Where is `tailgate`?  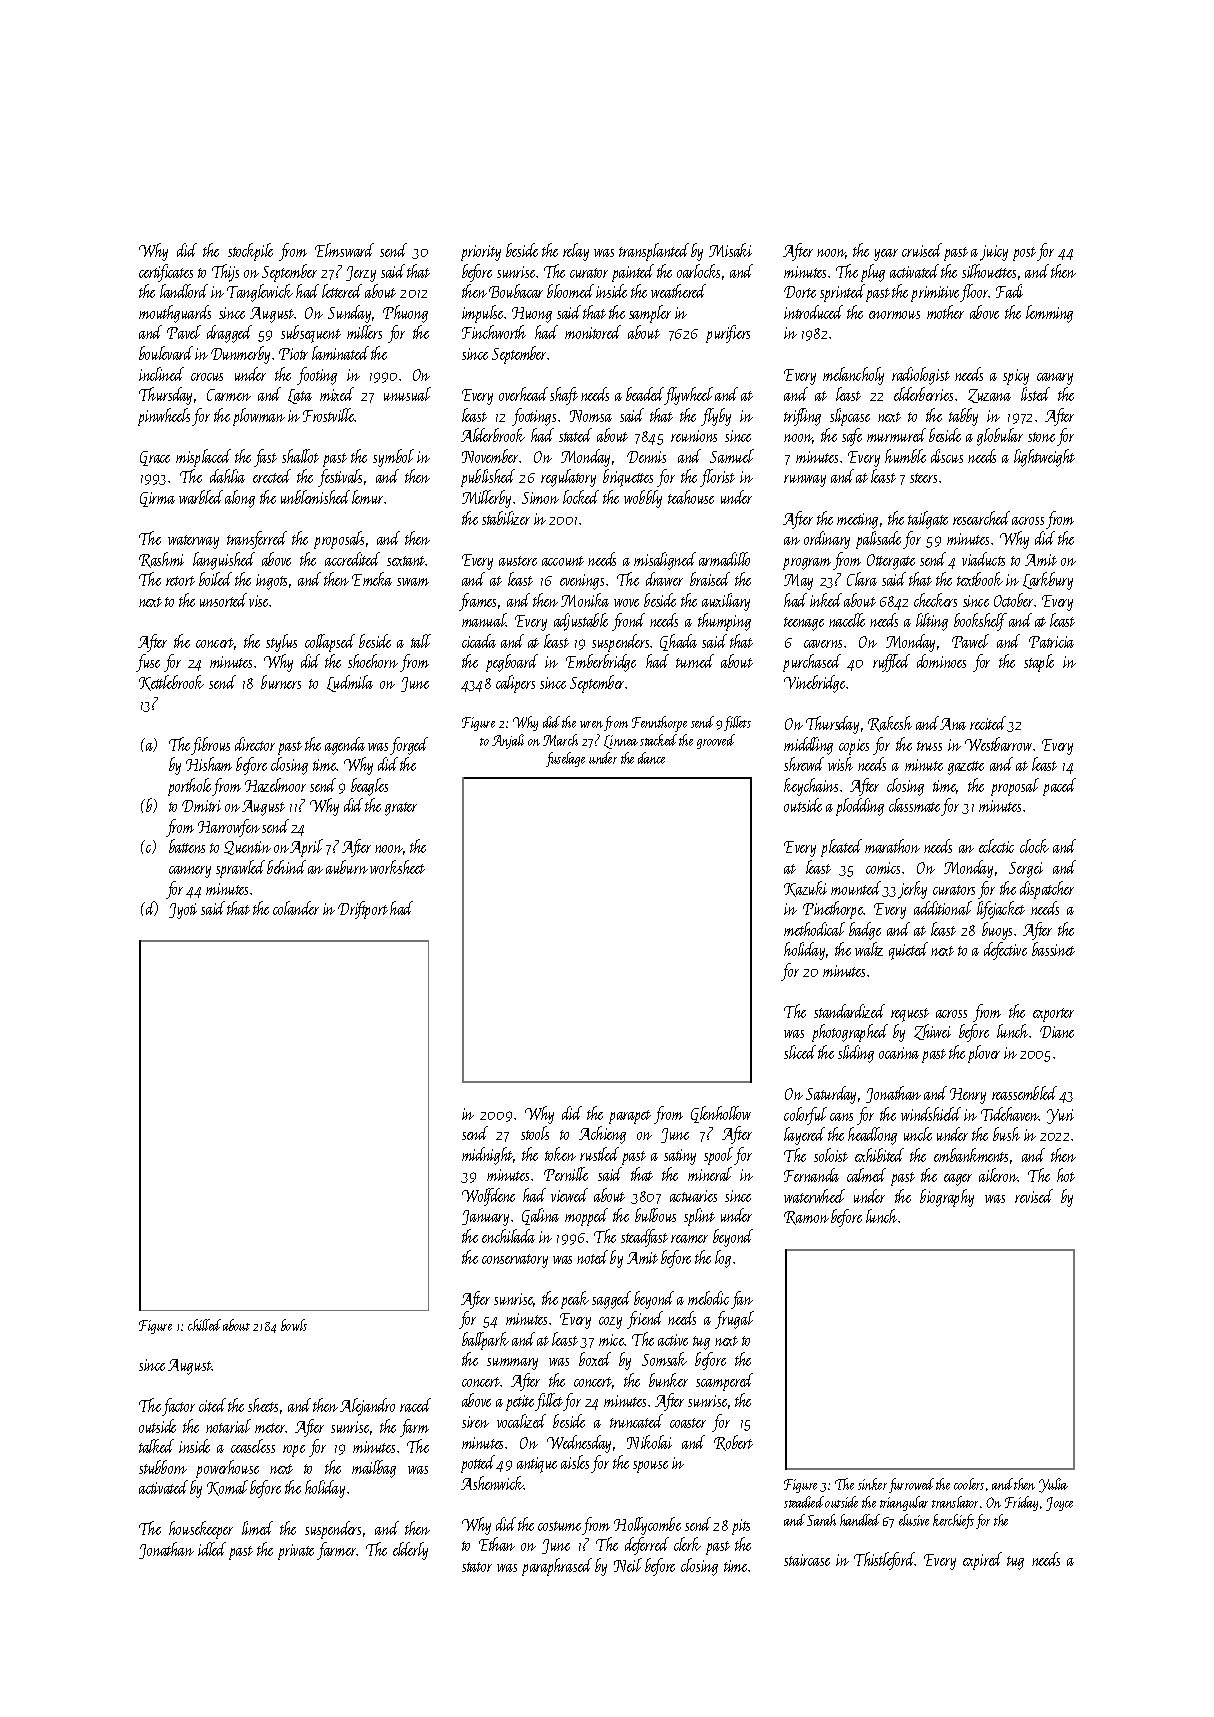
tailgate is located at coordinates (928, 520).
